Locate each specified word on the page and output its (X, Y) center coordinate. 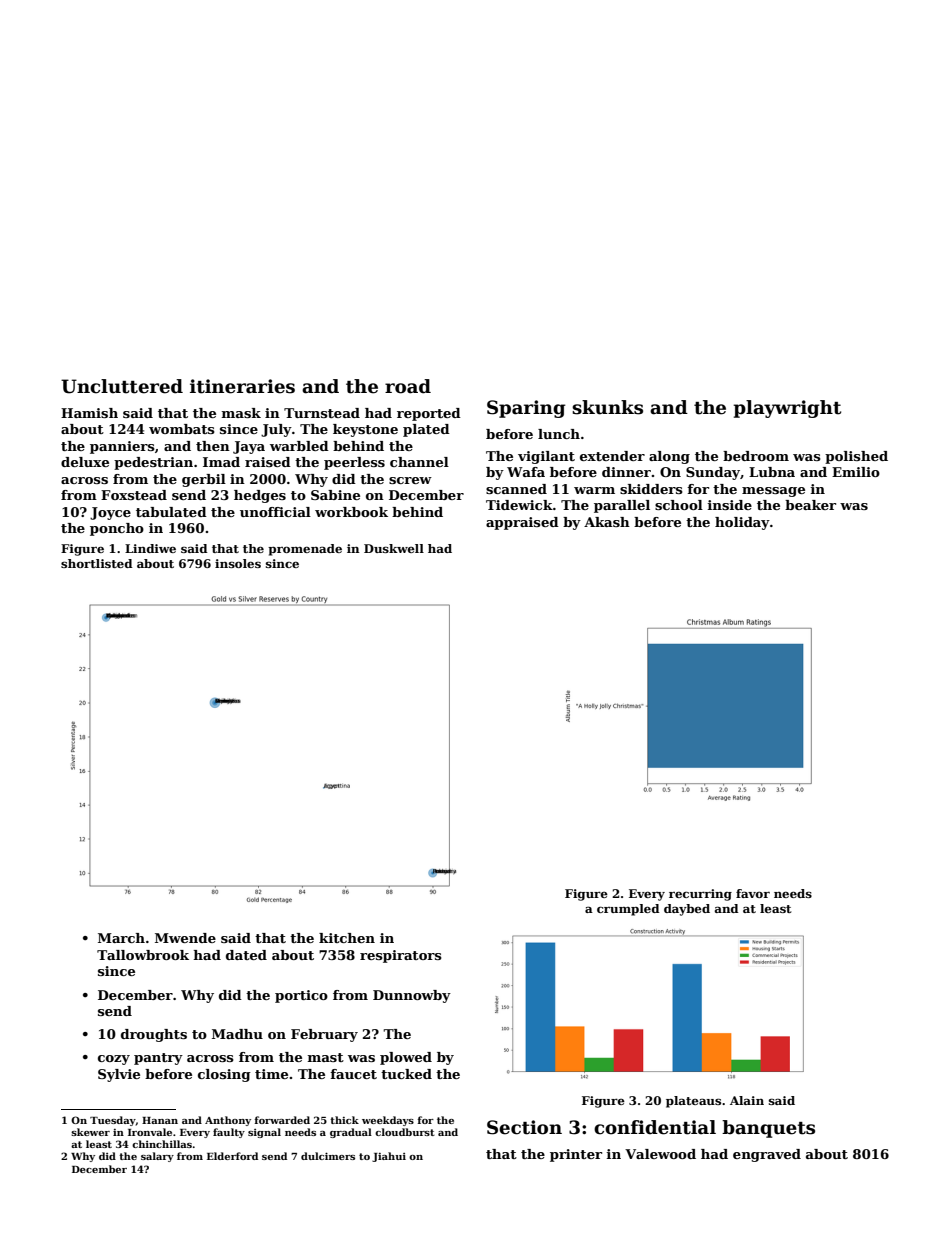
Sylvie (119, 1075)
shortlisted (97, 563)
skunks (607, 407)
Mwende (185, 938)
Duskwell (394, 548)
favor (753, 893)
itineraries (242, 386)
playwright (787, 409)
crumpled (628, 910)
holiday (742, 523)
